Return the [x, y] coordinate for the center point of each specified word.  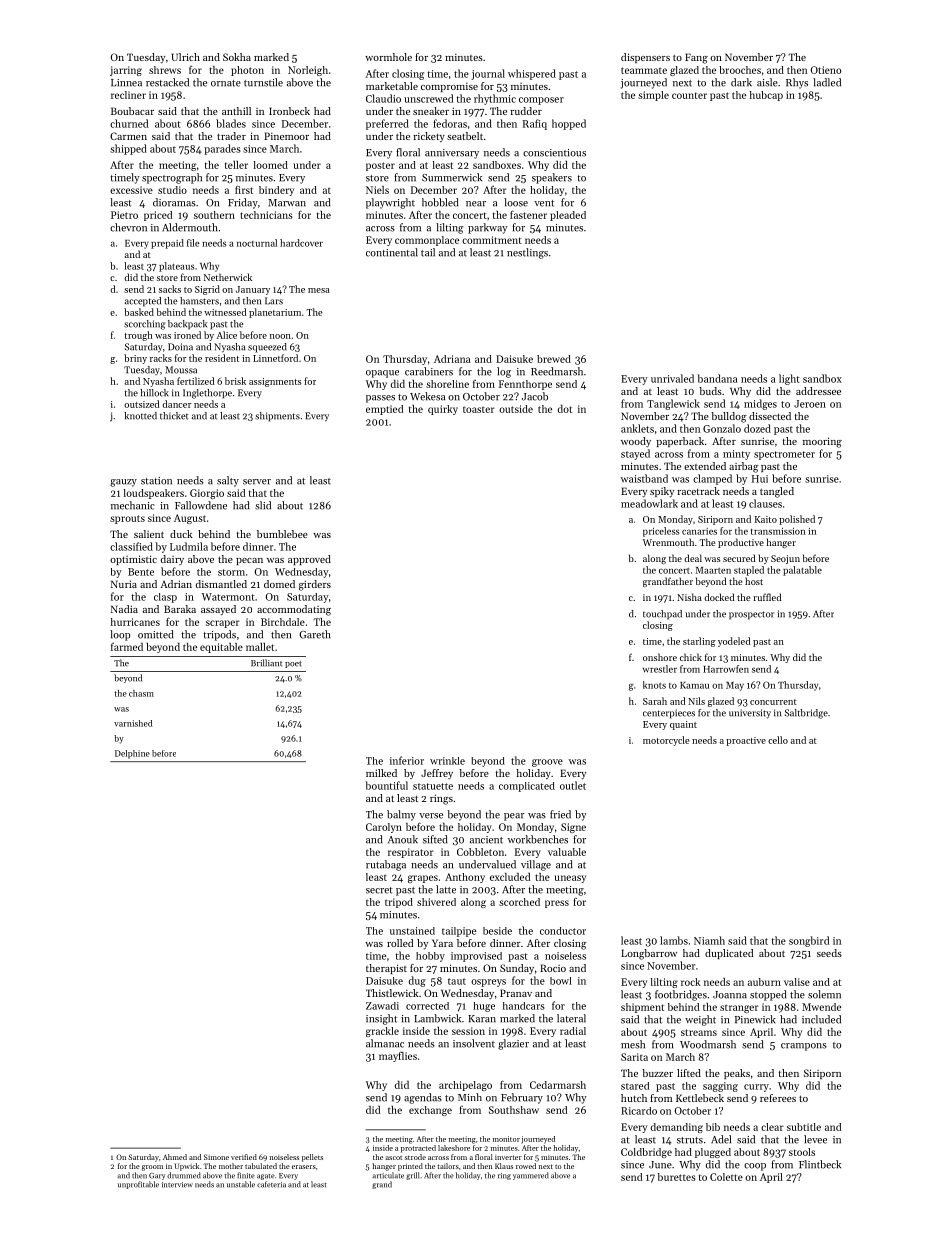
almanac [385, 1043]
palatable [802, 571]
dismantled [221, 584]
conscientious [554, 153]
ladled [827, 82]
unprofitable [138, 1185]
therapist [386, 969]
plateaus [176, 267]
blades [231, 123]
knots [654, 685]
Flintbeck [820, 1164]
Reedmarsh [557, 371]
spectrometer [784, 455]
